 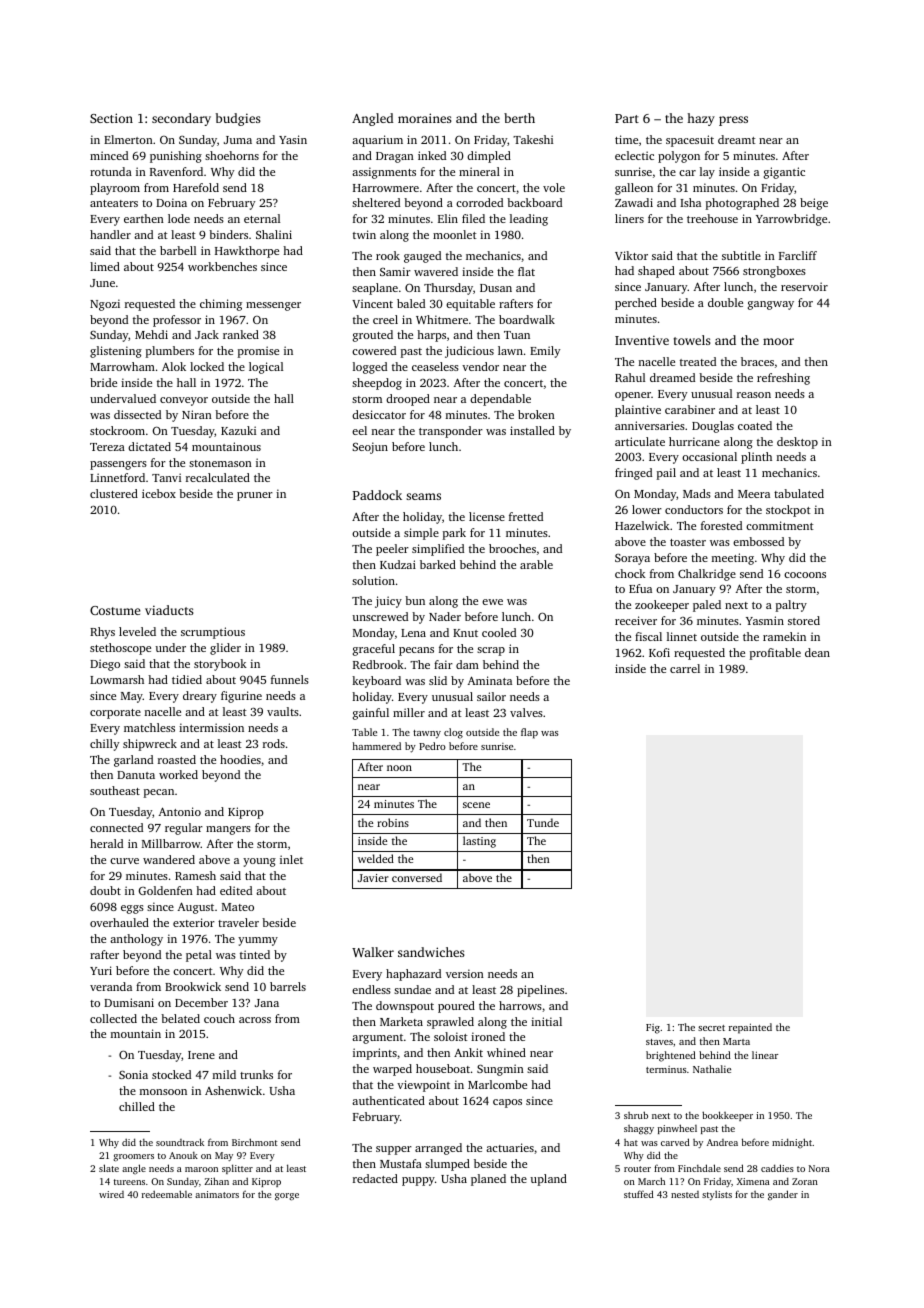 I want to click on graceful, so click(x=374, y=650).
